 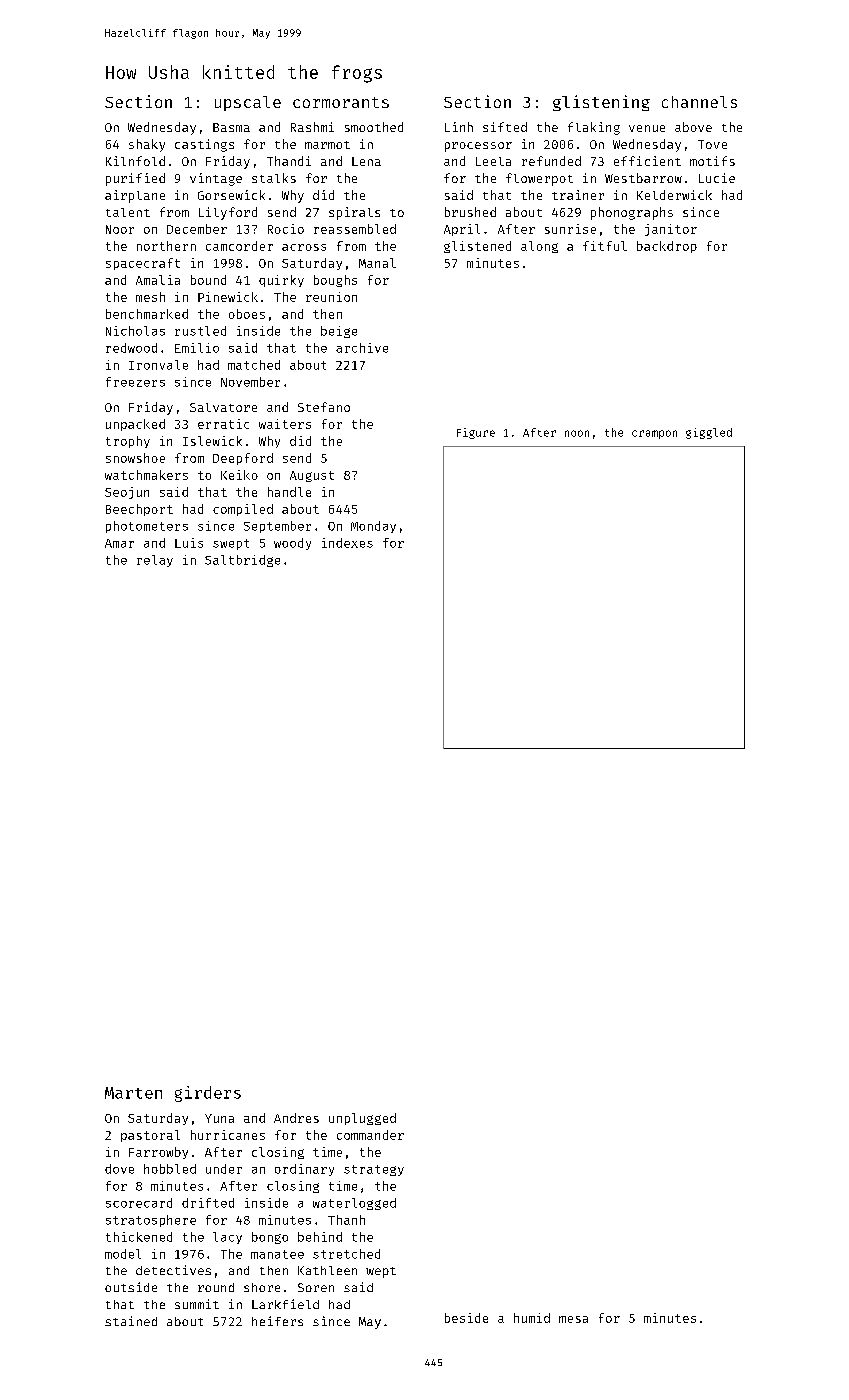 What do you see at coordinates (370, 1135) in the screenshot?
I see `commander` at bounding box center [370, 1135].
